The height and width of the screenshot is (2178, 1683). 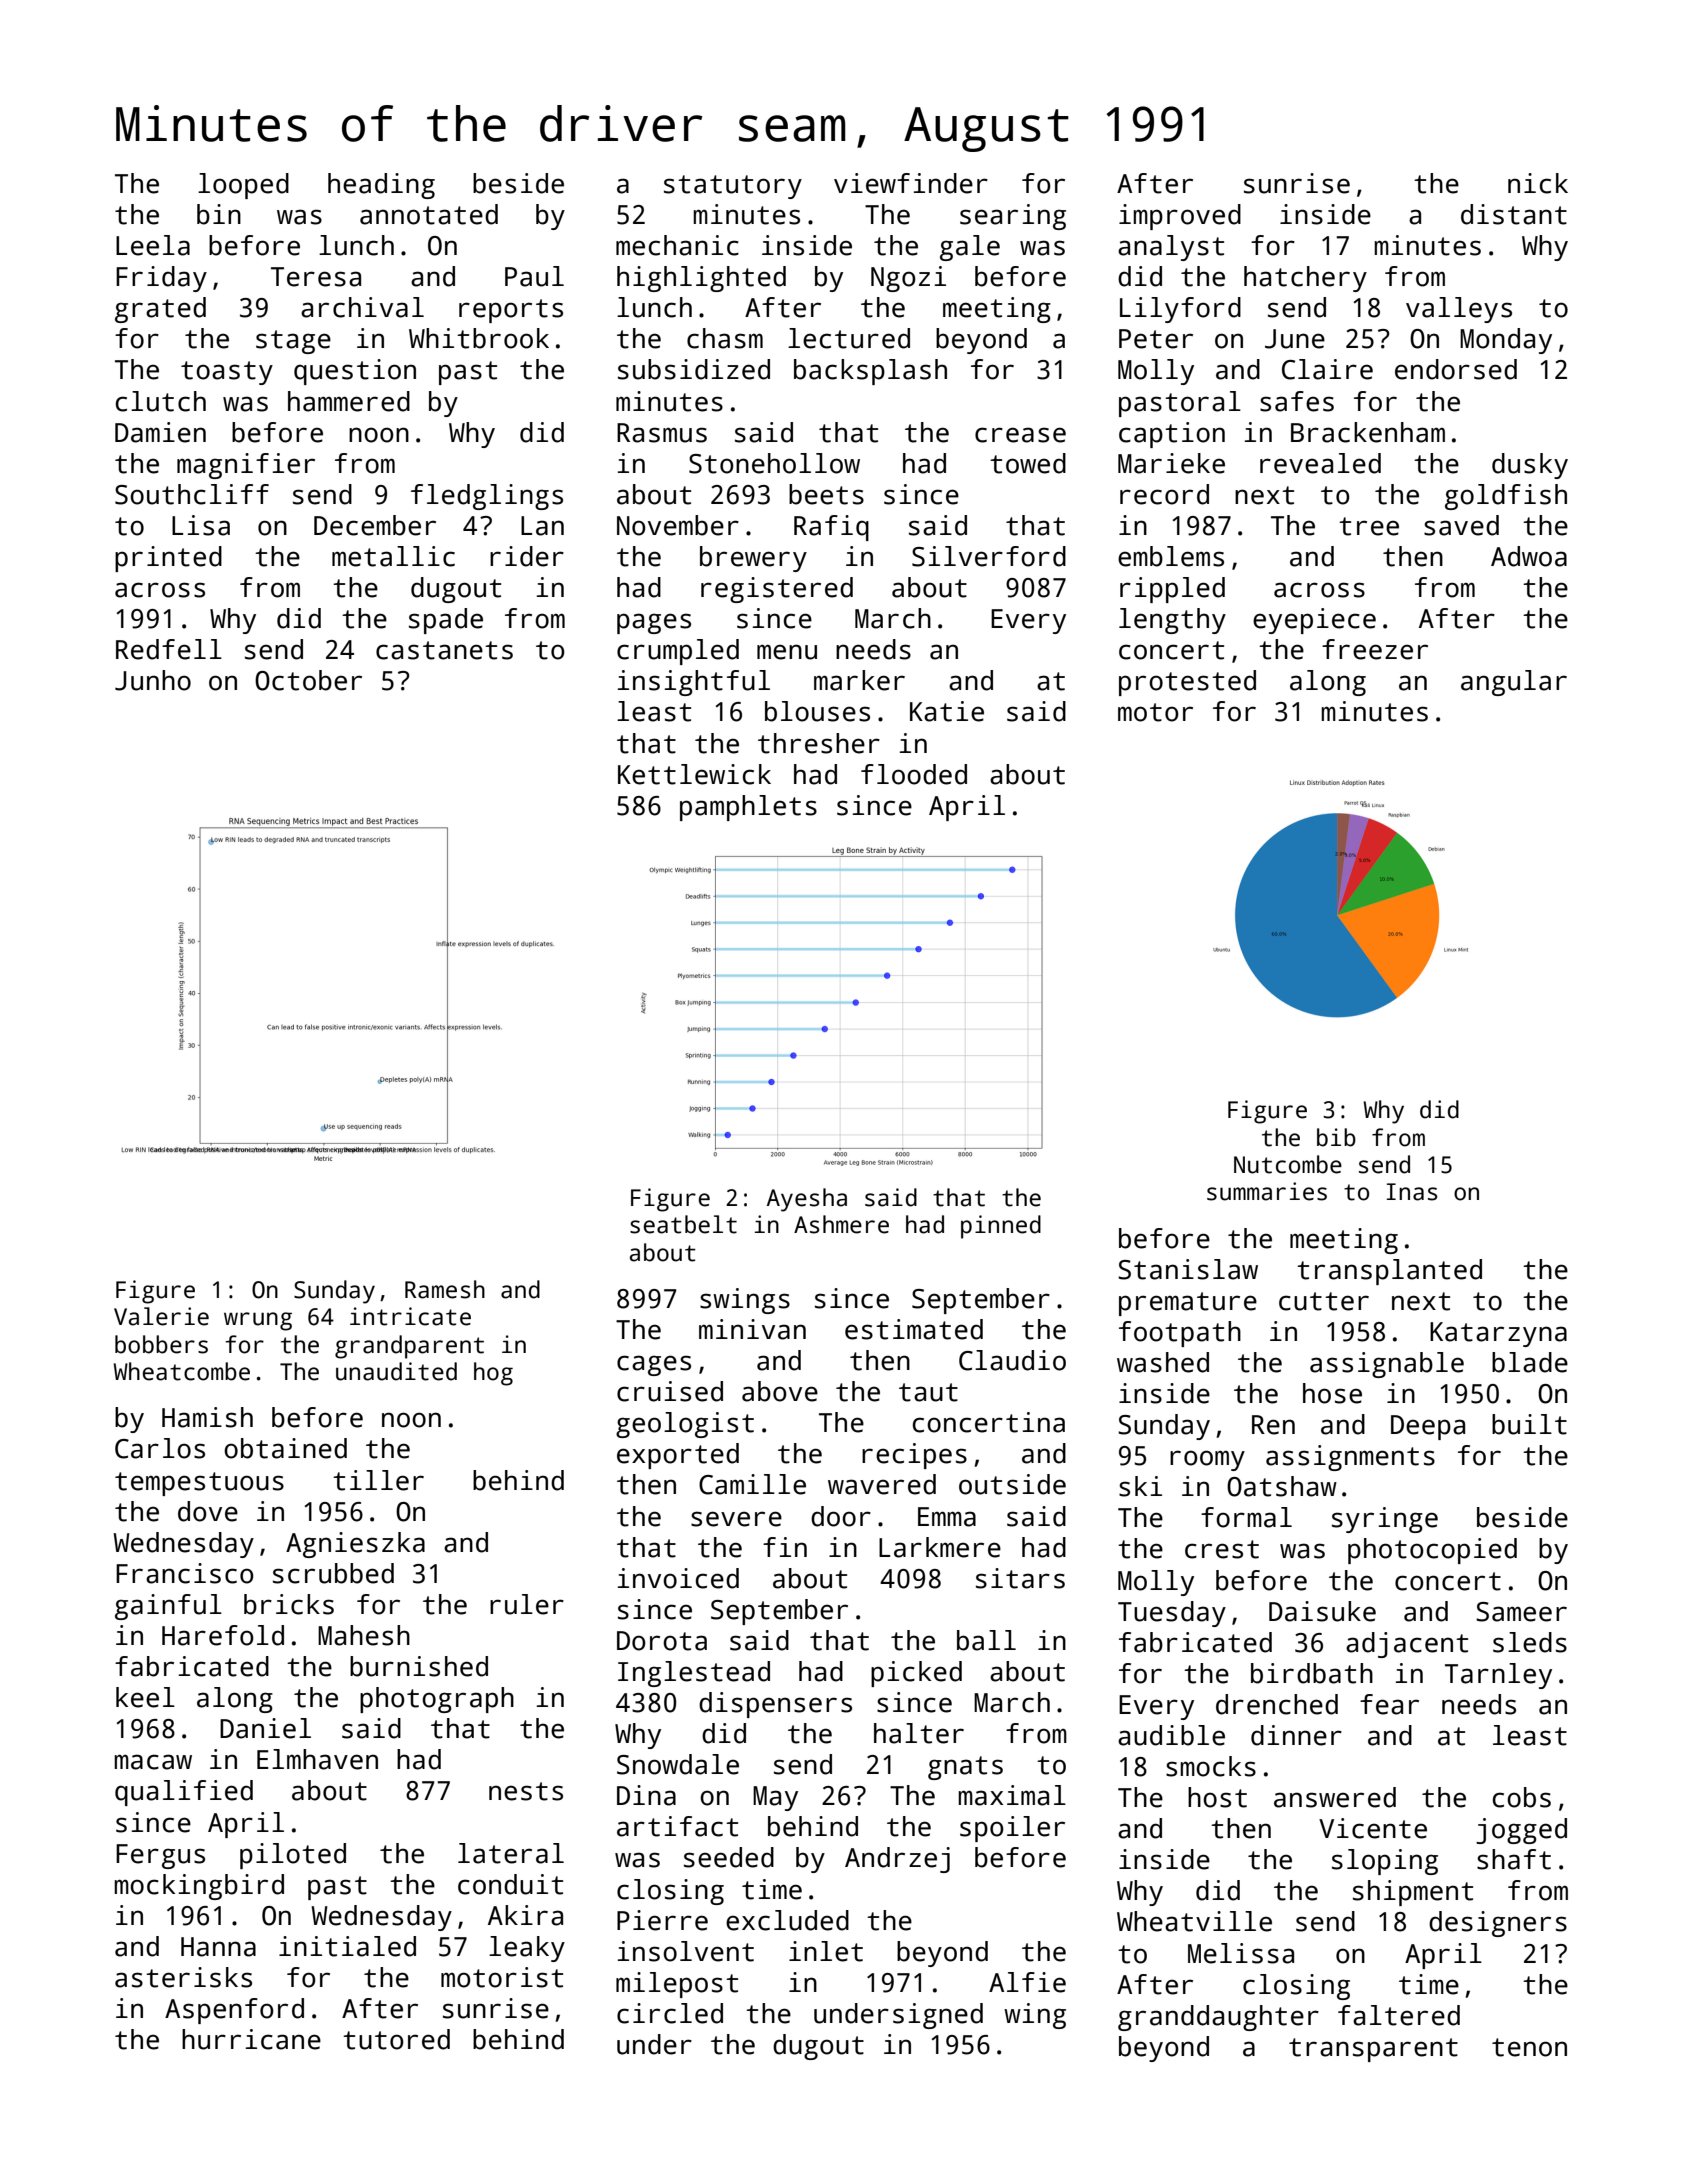 What do you see at coordinates (683, 1224) in the screenshot?
I see `seatbelt` at bounding box center [683, 1224].
